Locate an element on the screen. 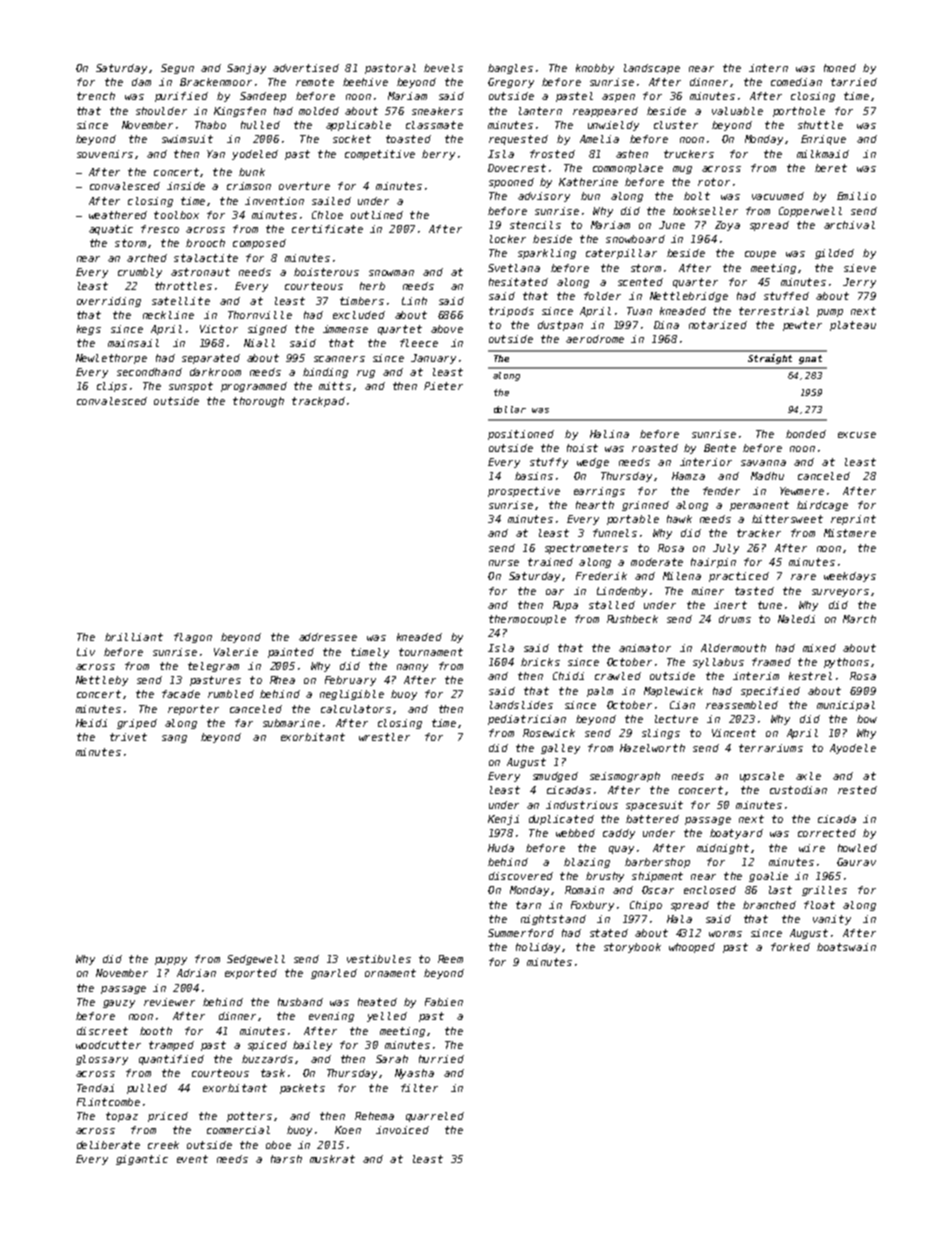 The height and width of the screenshot is (1233, 952). trivet is located at coordinates (128, 737).
